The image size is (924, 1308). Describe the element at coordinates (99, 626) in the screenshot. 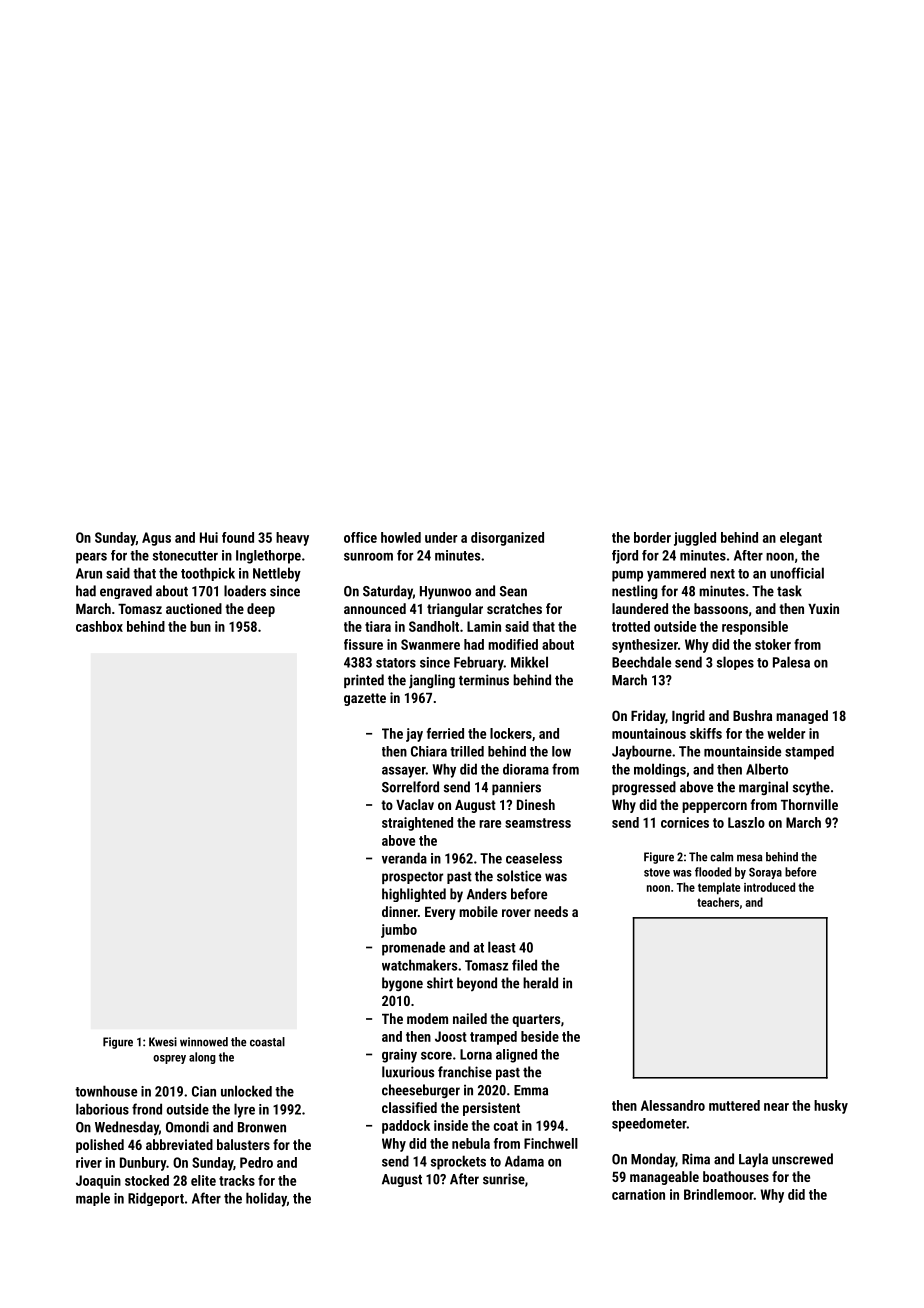

I see `cashbox` at that location.
